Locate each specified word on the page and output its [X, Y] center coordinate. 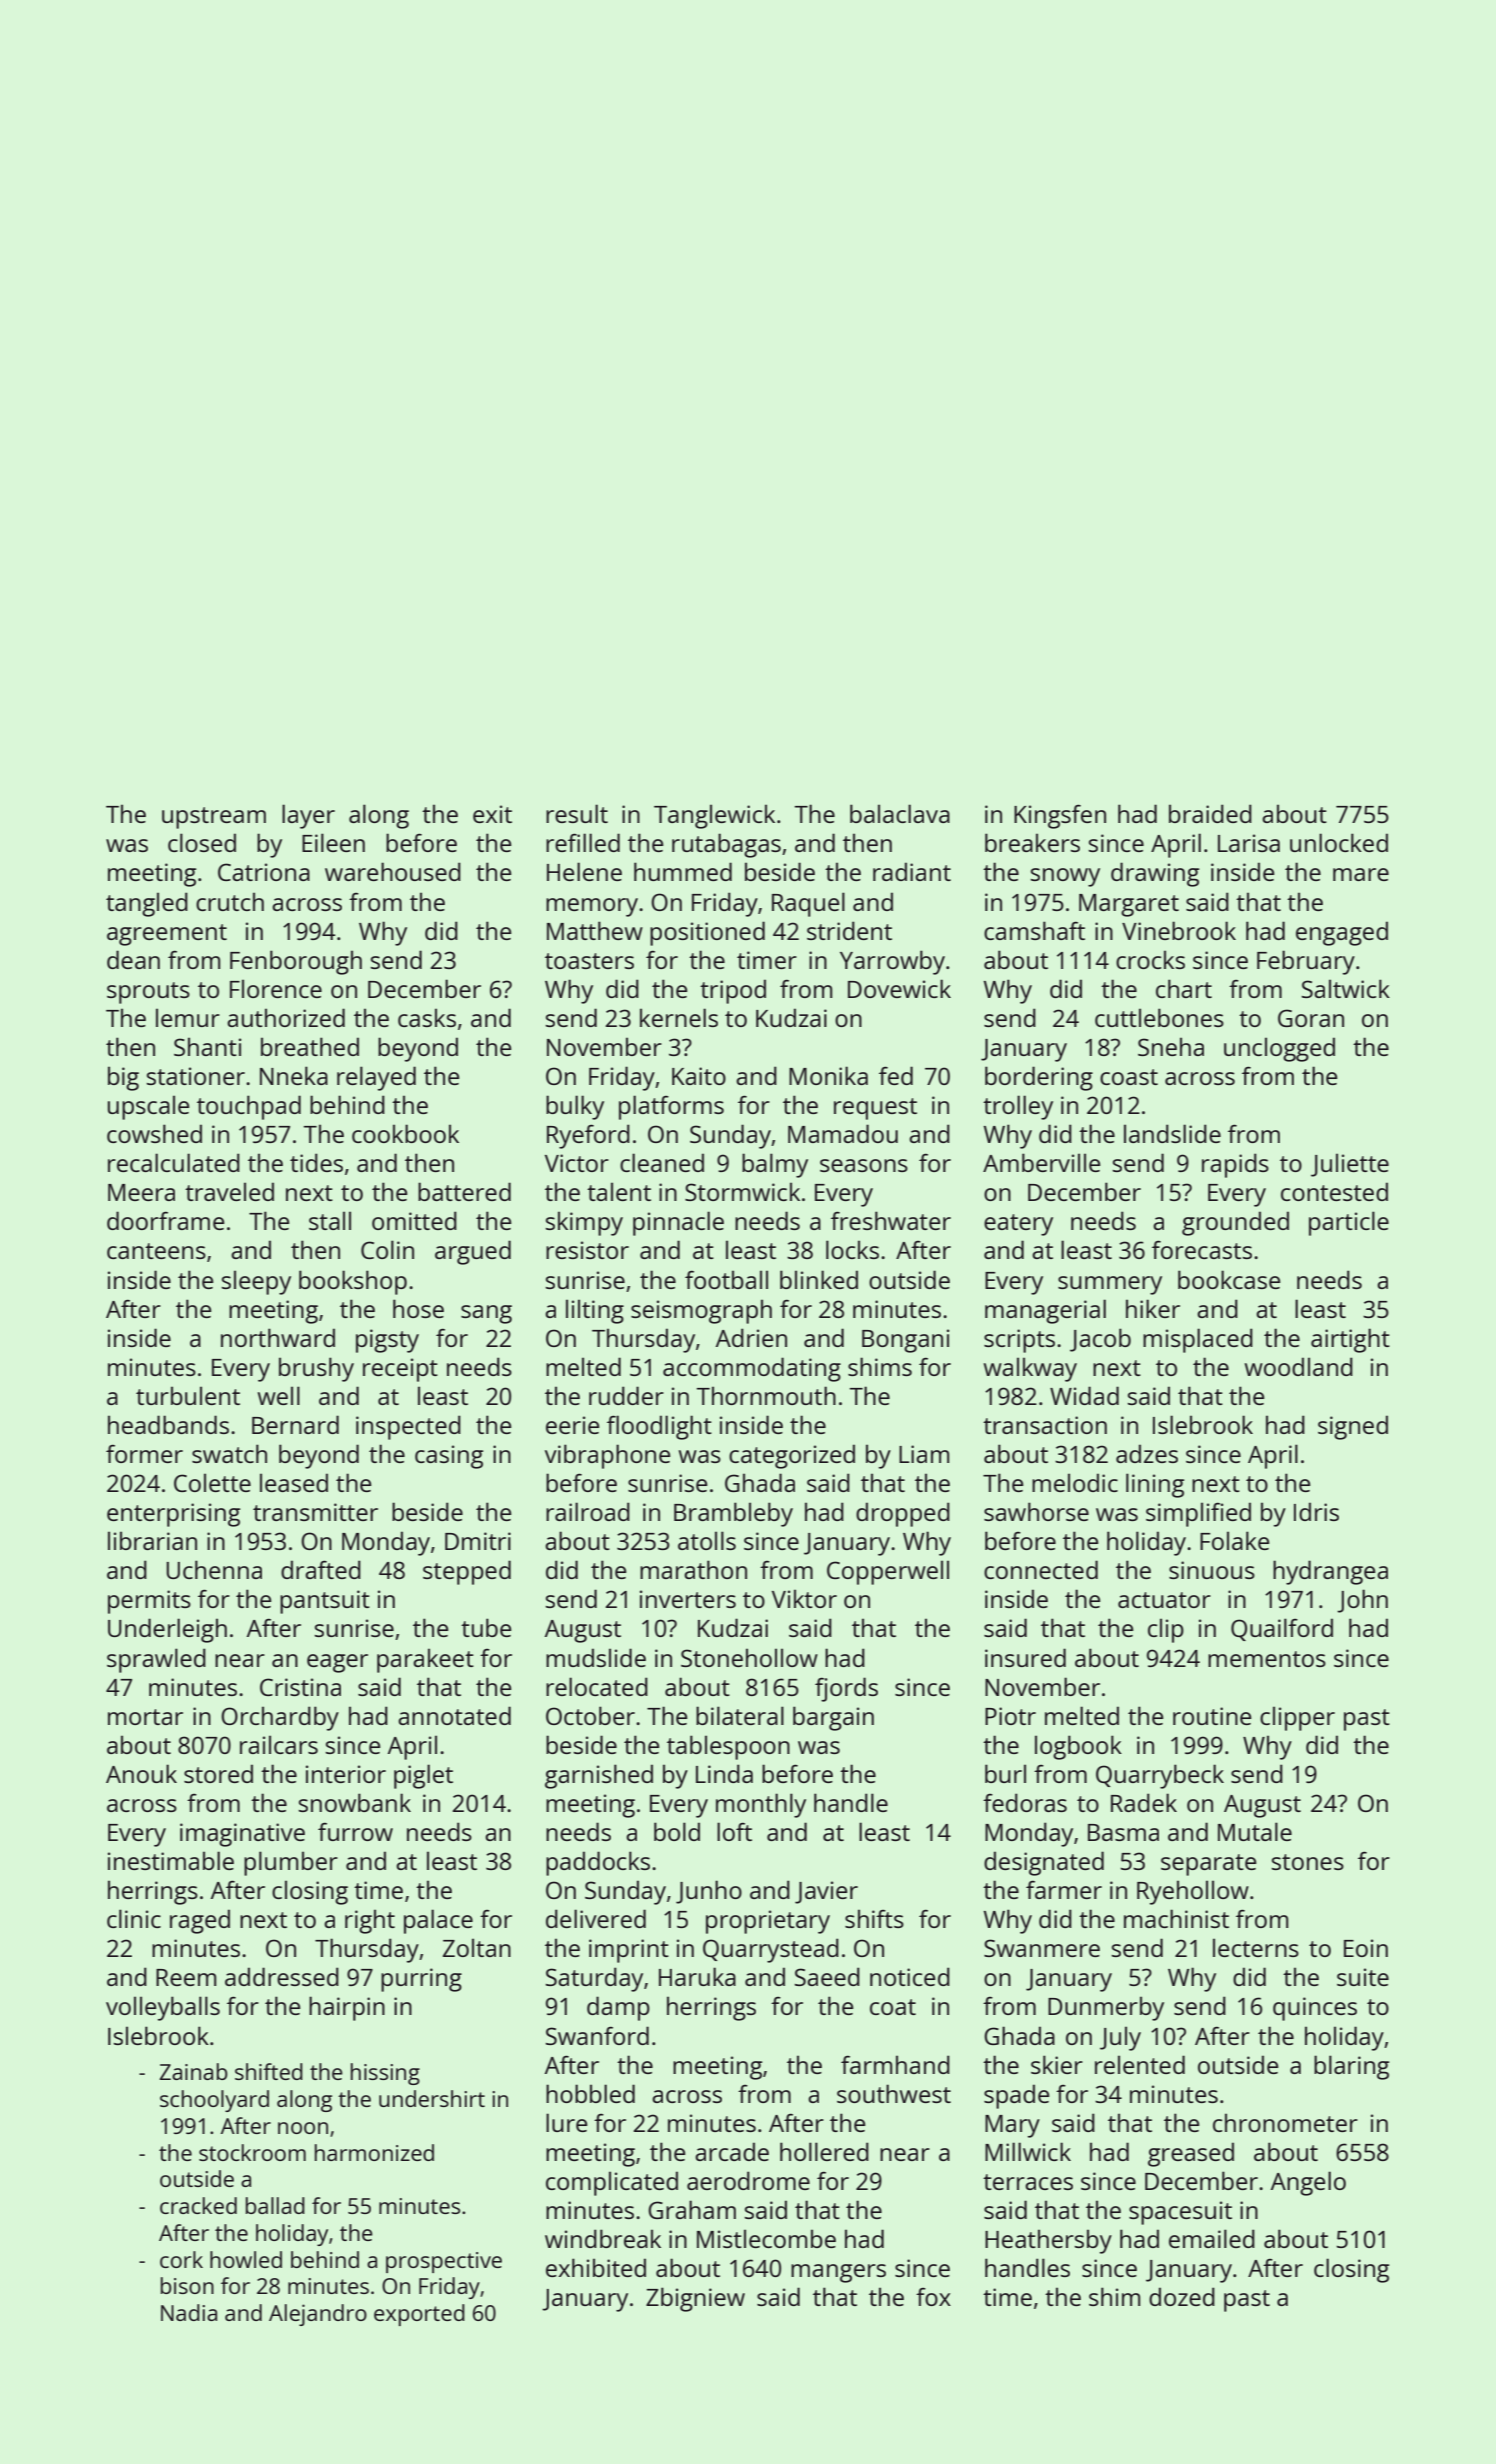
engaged [1342, 933]
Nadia [189, 2312]
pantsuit [325, 1602]
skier [1057, 2064]
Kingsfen [1060, 816]
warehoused [393, 871]
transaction [1045, 1425]
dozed [1182, 2296]
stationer [196, 1076]
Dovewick [899, 988]
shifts [874, 1919]
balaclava [900, 813]
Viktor [804, 1599]
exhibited [596, 2267]
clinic [134, 1918]
